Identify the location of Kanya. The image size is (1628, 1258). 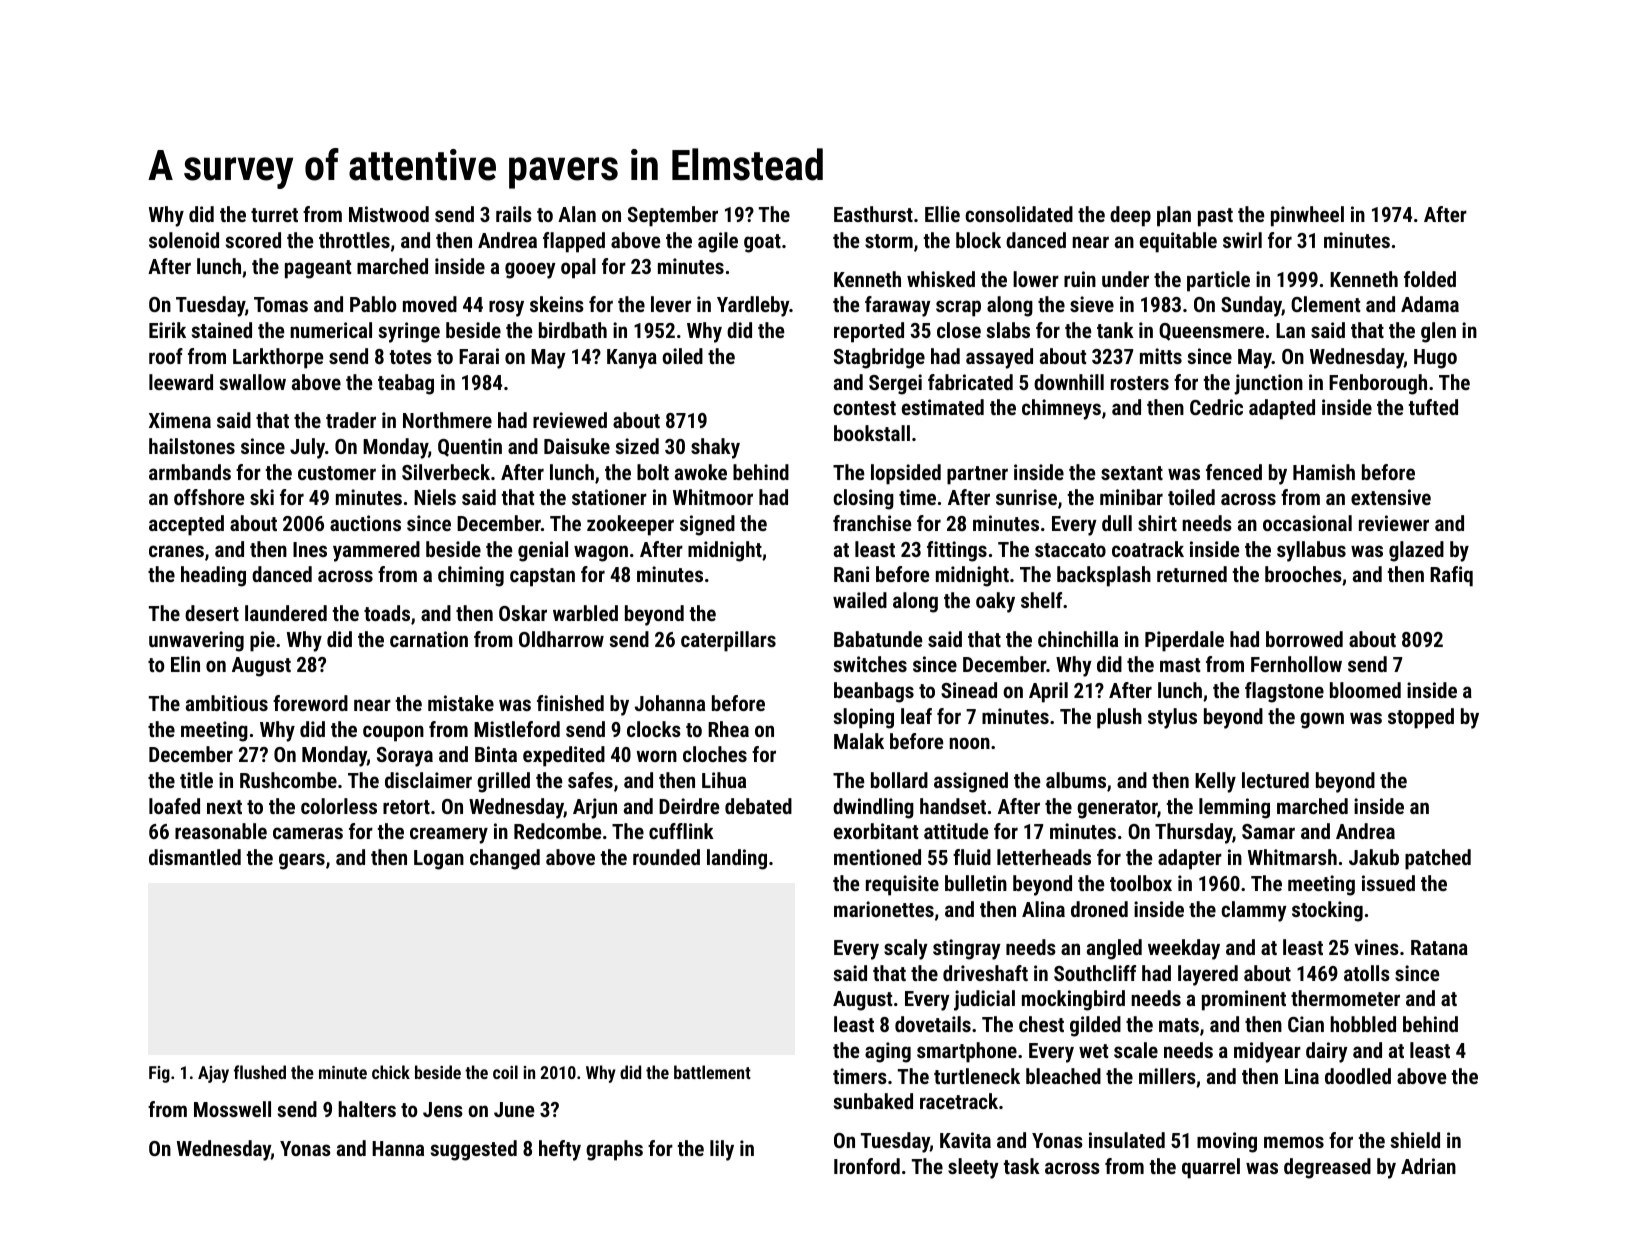
(632, 359).
